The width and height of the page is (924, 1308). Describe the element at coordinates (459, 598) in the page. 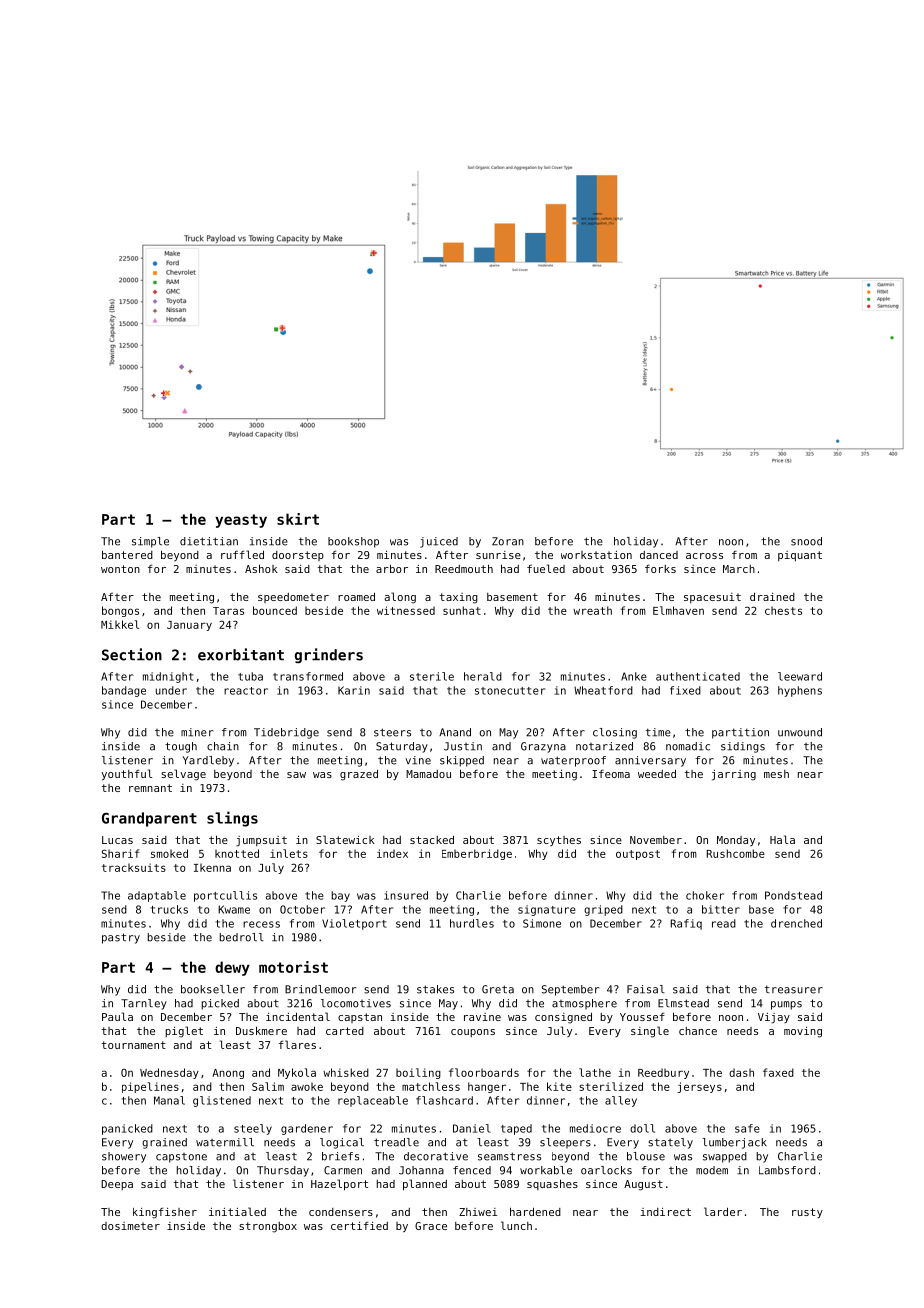

I see `taxing` at that location.
